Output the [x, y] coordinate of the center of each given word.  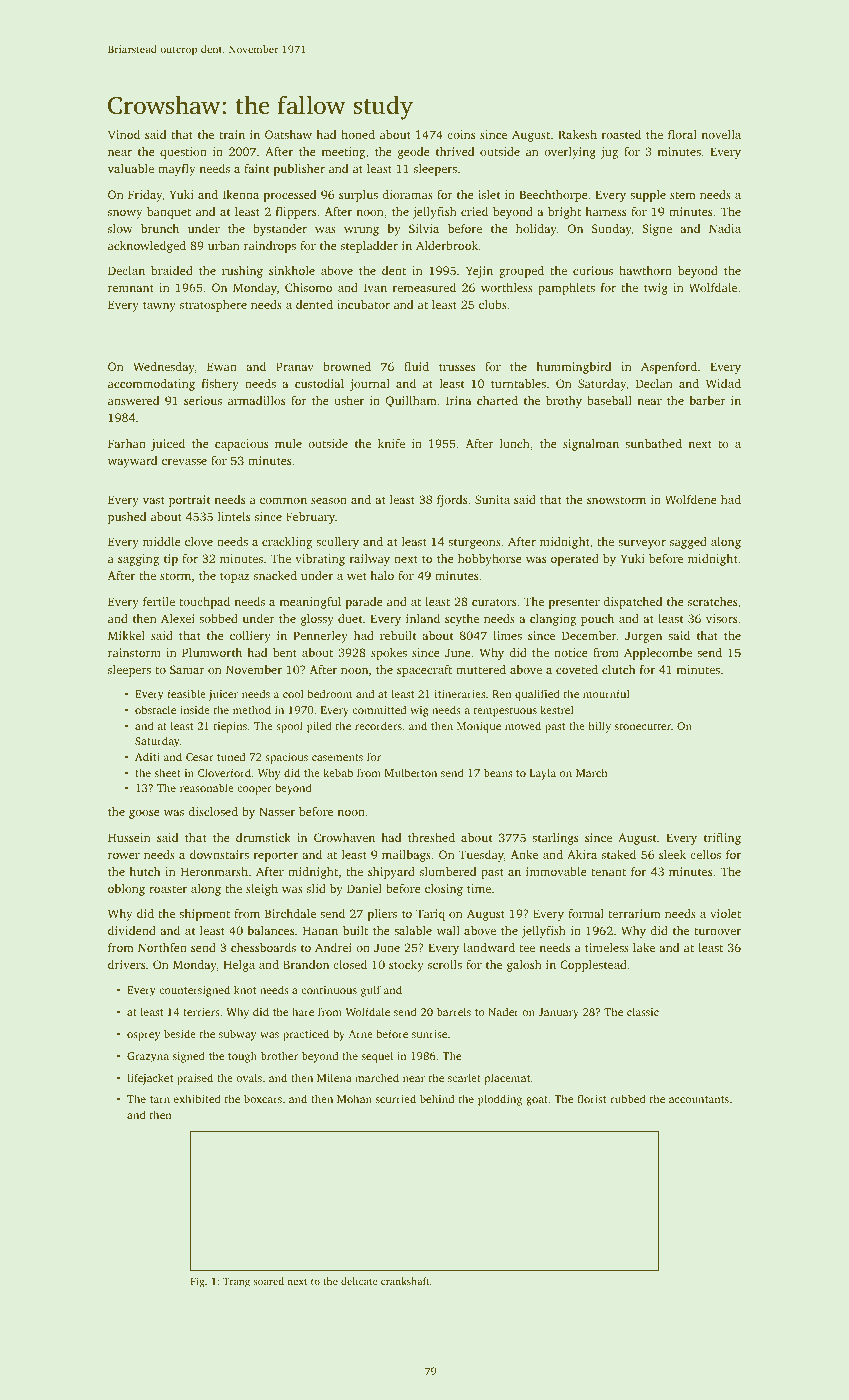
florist [592, 1098]
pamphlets [566, 289]
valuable [131, 168]
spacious [286, 758]
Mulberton [411, 772]
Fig [198, 1282]
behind [437, 1098]
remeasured [424, 287]
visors [721, 618]
